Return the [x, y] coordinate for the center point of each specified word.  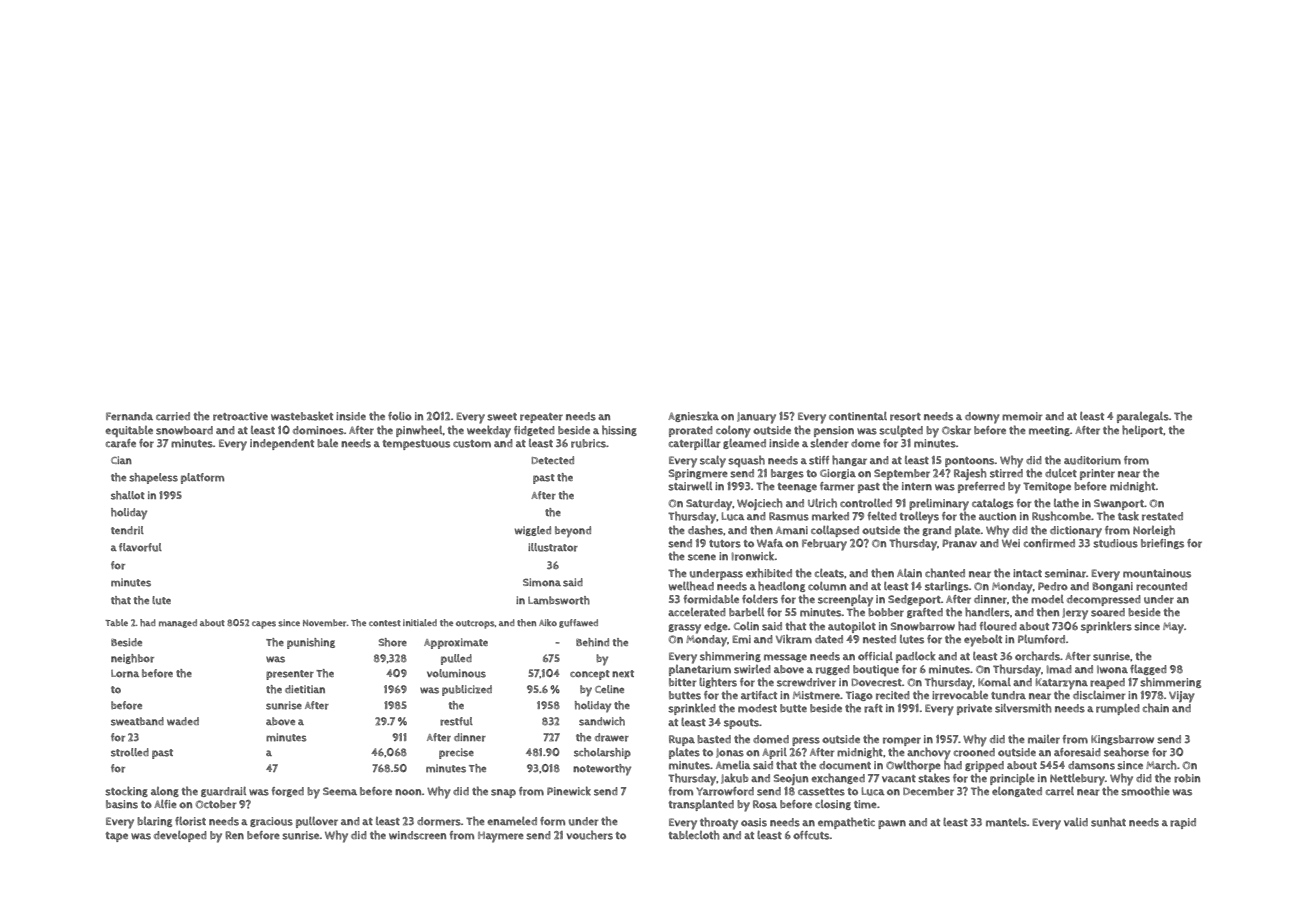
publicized [467, 690]
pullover [317, 822]
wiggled [533, 531]
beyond [573, 532]
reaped [1107, 683]
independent [282, 444]
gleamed [744, 443]
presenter [290, 675]
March [1161, 765]
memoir [1022, 416]
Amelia [733, 765]
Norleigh [1154, 530]
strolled [130, 752]
